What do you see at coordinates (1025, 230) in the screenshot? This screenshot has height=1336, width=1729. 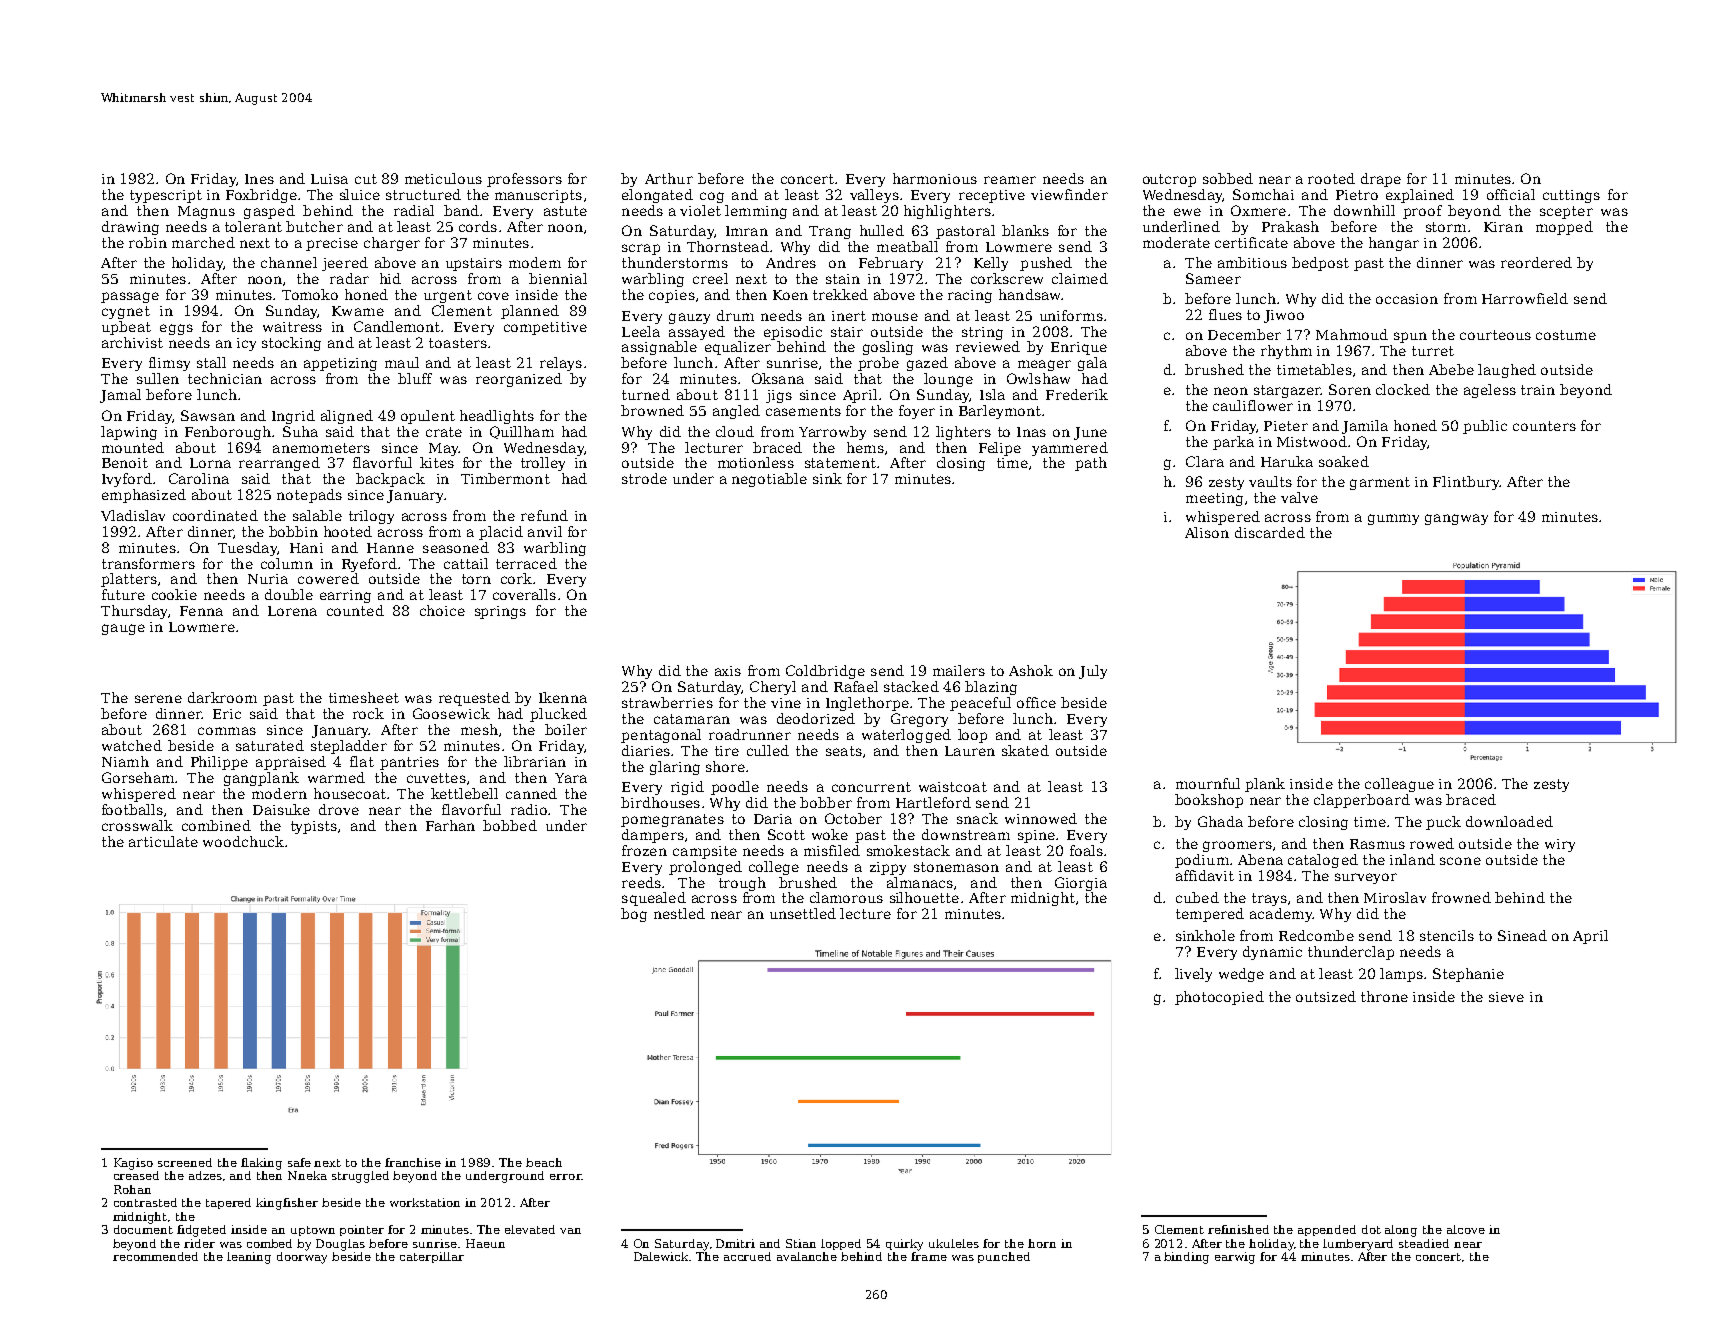 I see `blanks` at bounding box center [1025, 230].
